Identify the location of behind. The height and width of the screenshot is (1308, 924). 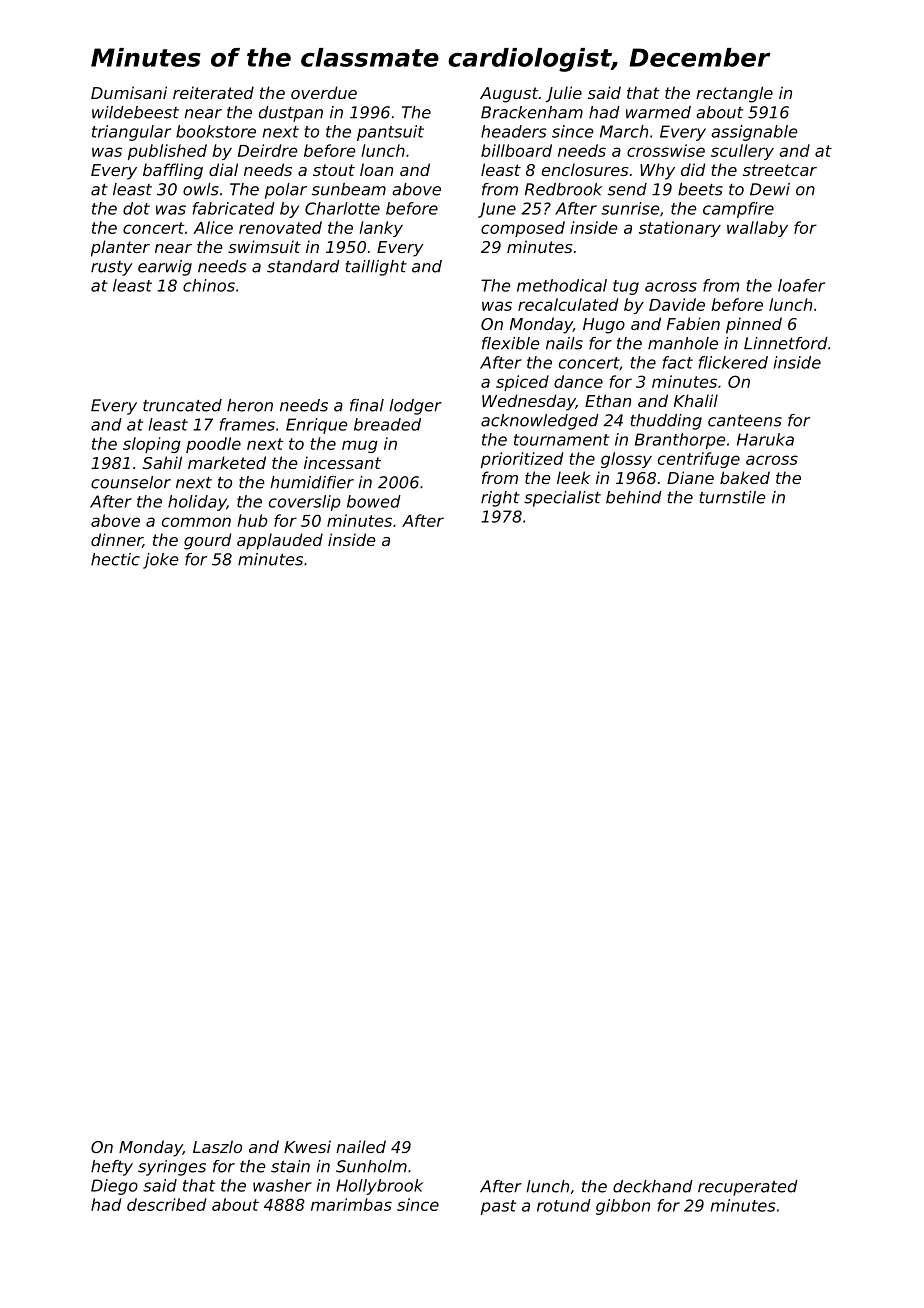
(634, 497).
